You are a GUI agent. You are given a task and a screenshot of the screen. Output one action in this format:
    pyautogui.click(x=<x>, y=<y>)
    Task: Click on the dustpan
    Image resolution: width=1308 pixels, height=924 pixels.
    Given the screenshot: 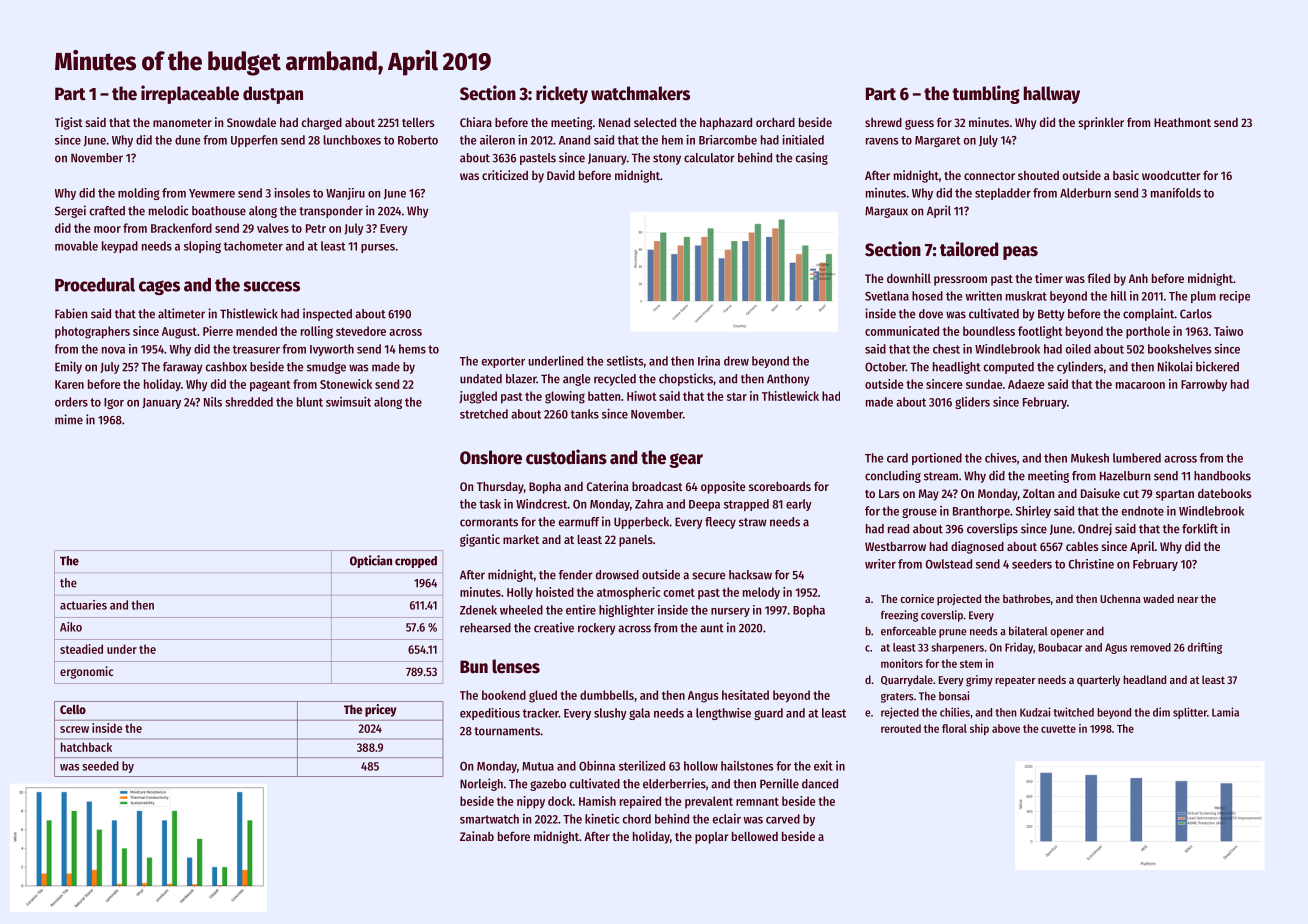 What is the action you would take?
    pyautogui.click(x=273, y=95)
